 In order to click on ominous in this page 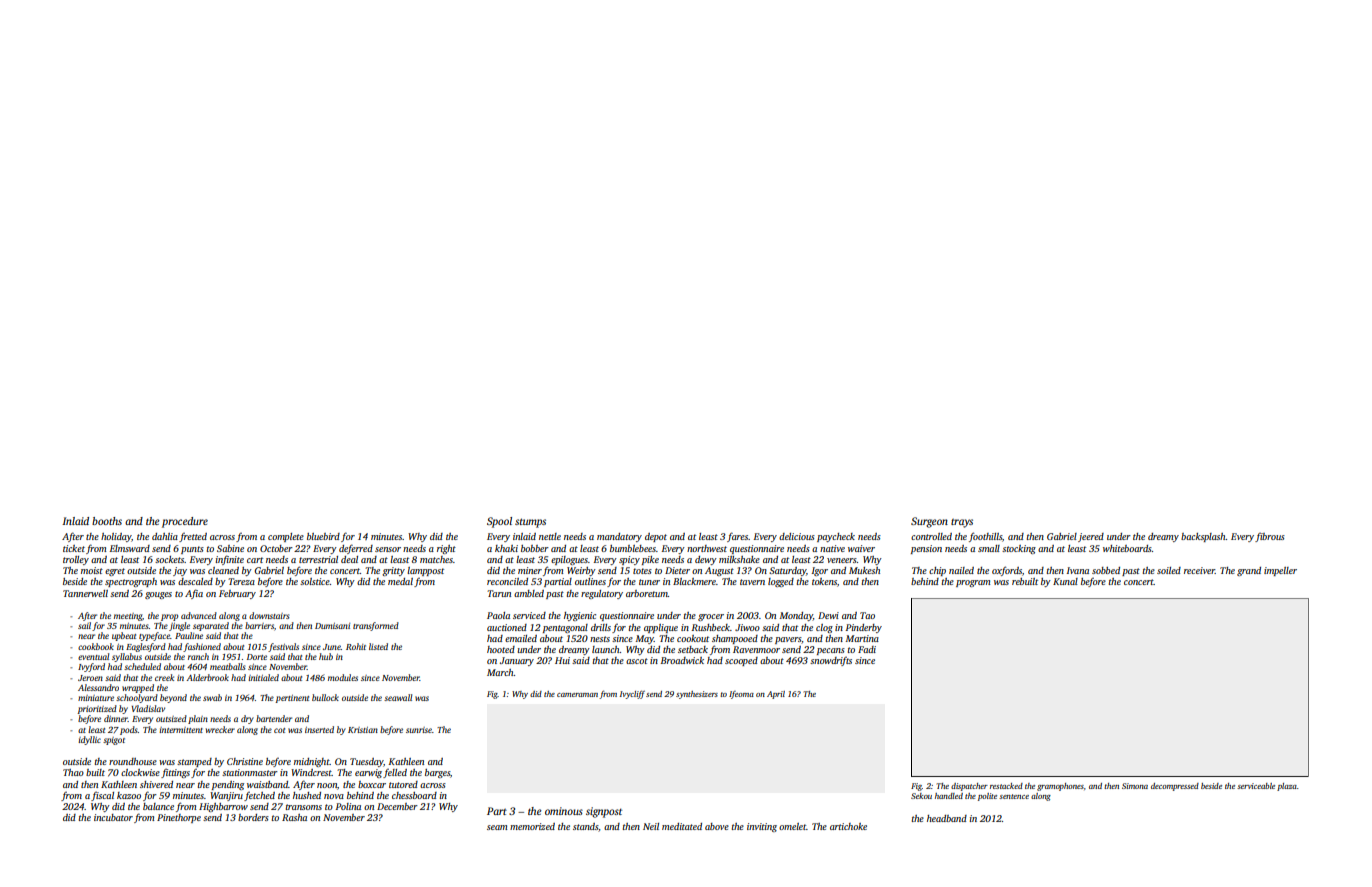, I will do `click(564, 811)`.
